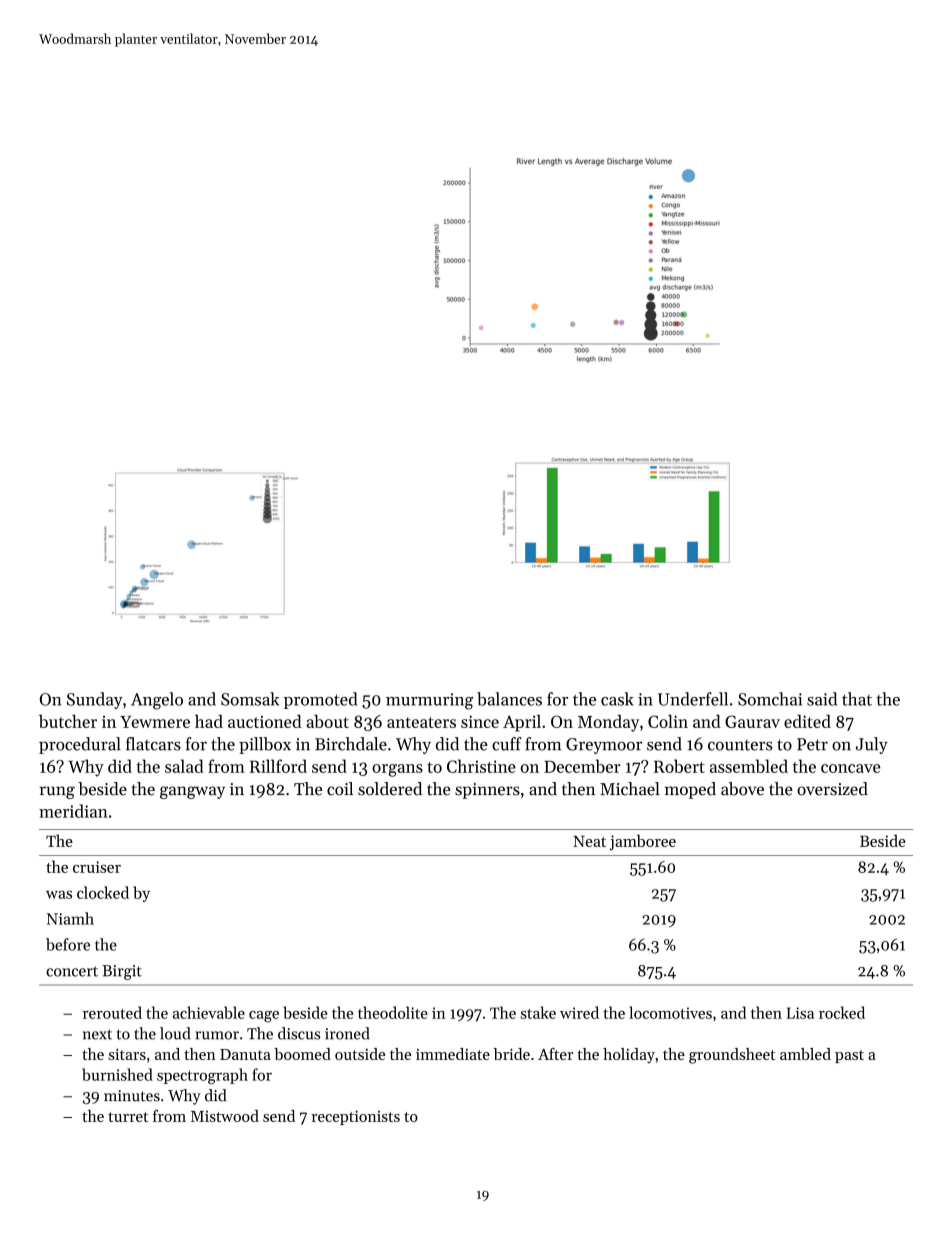 This document has height=1233, width=952. I want to click on ambled, so click(805, 1054).
